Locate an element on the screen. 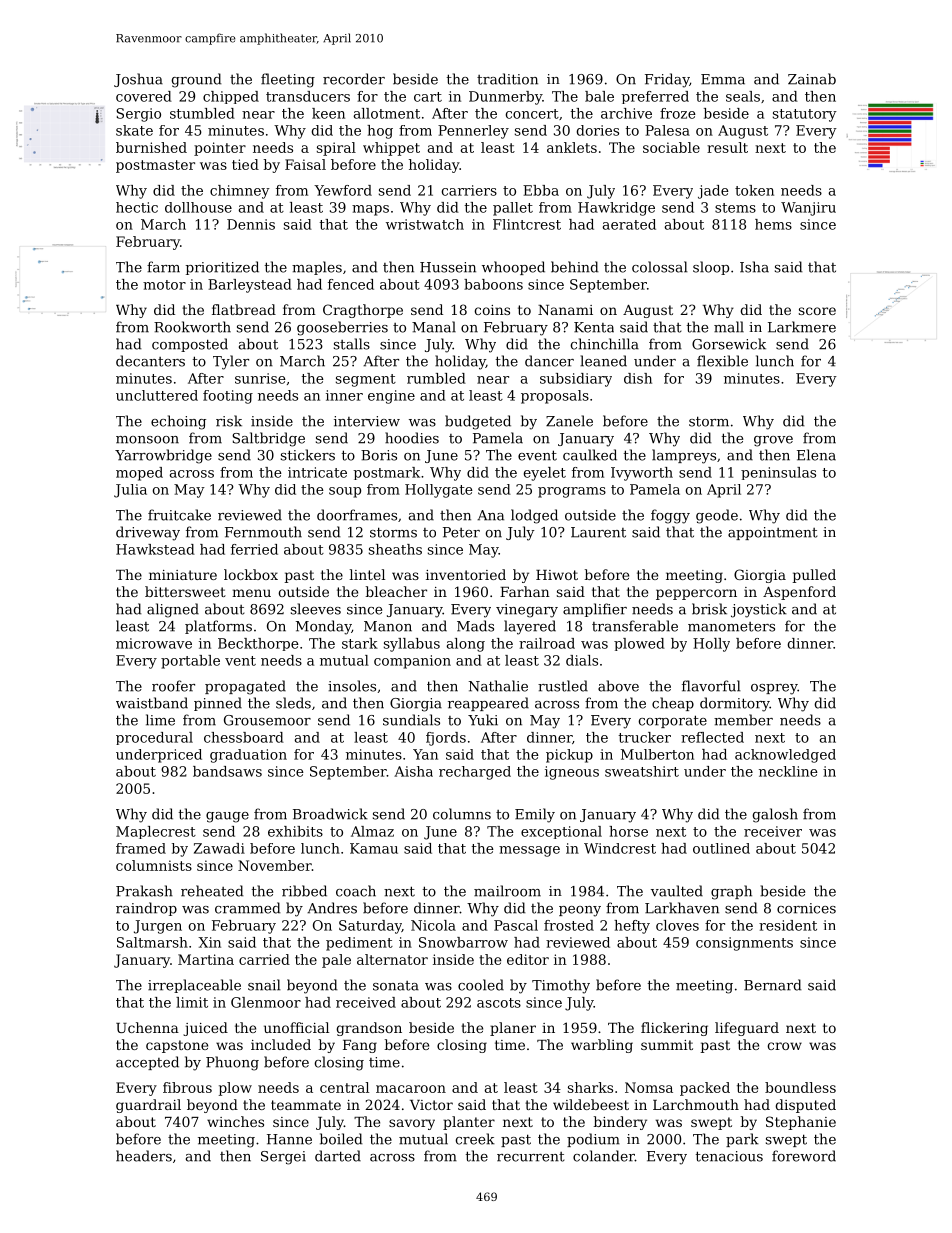  sheaths is located at coordinates (395, 549).
